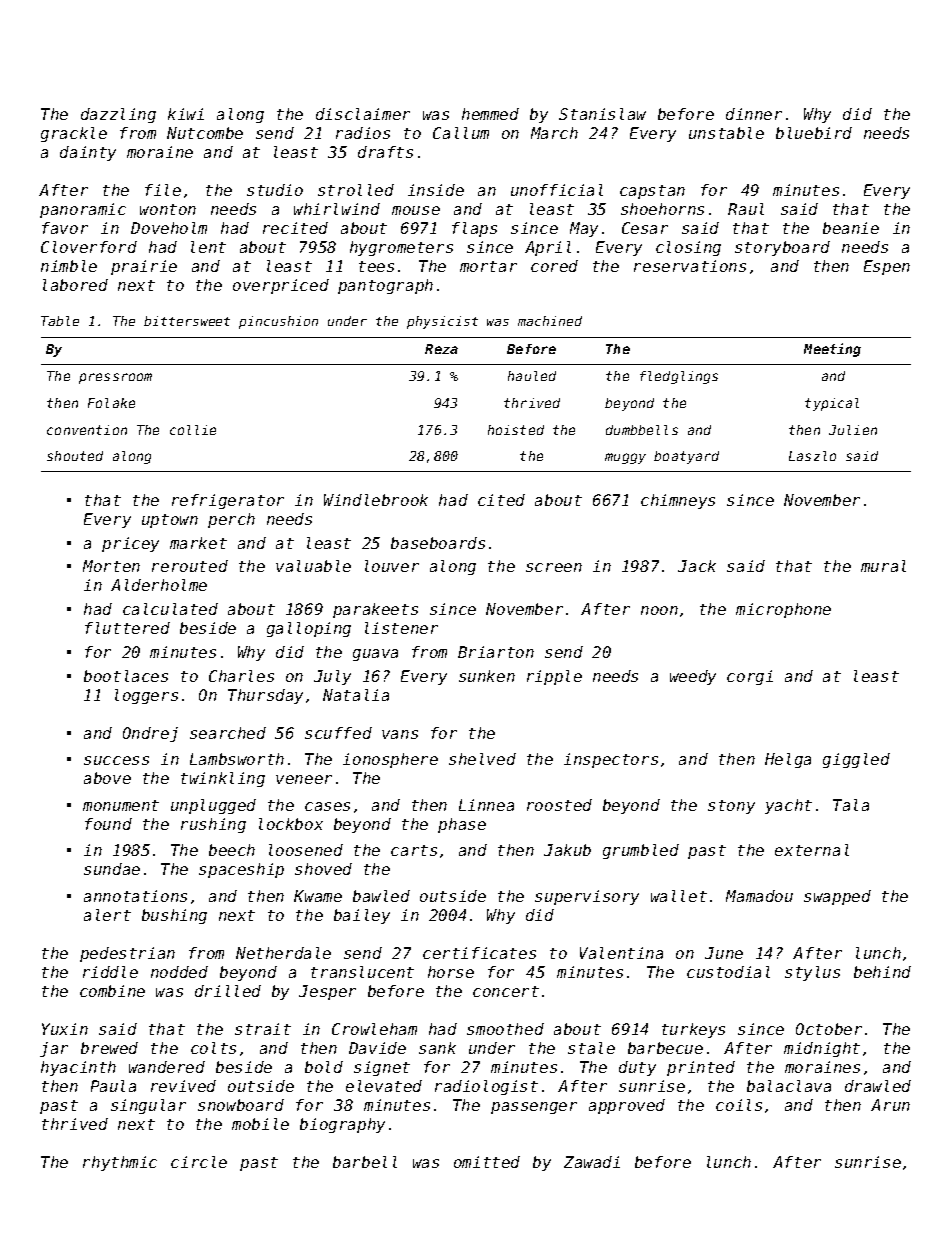 The height and width of the screenshot is (1233, 952). Describe the element at coordinates (659, 610) in the screenshot. I see `noon` at that location.
